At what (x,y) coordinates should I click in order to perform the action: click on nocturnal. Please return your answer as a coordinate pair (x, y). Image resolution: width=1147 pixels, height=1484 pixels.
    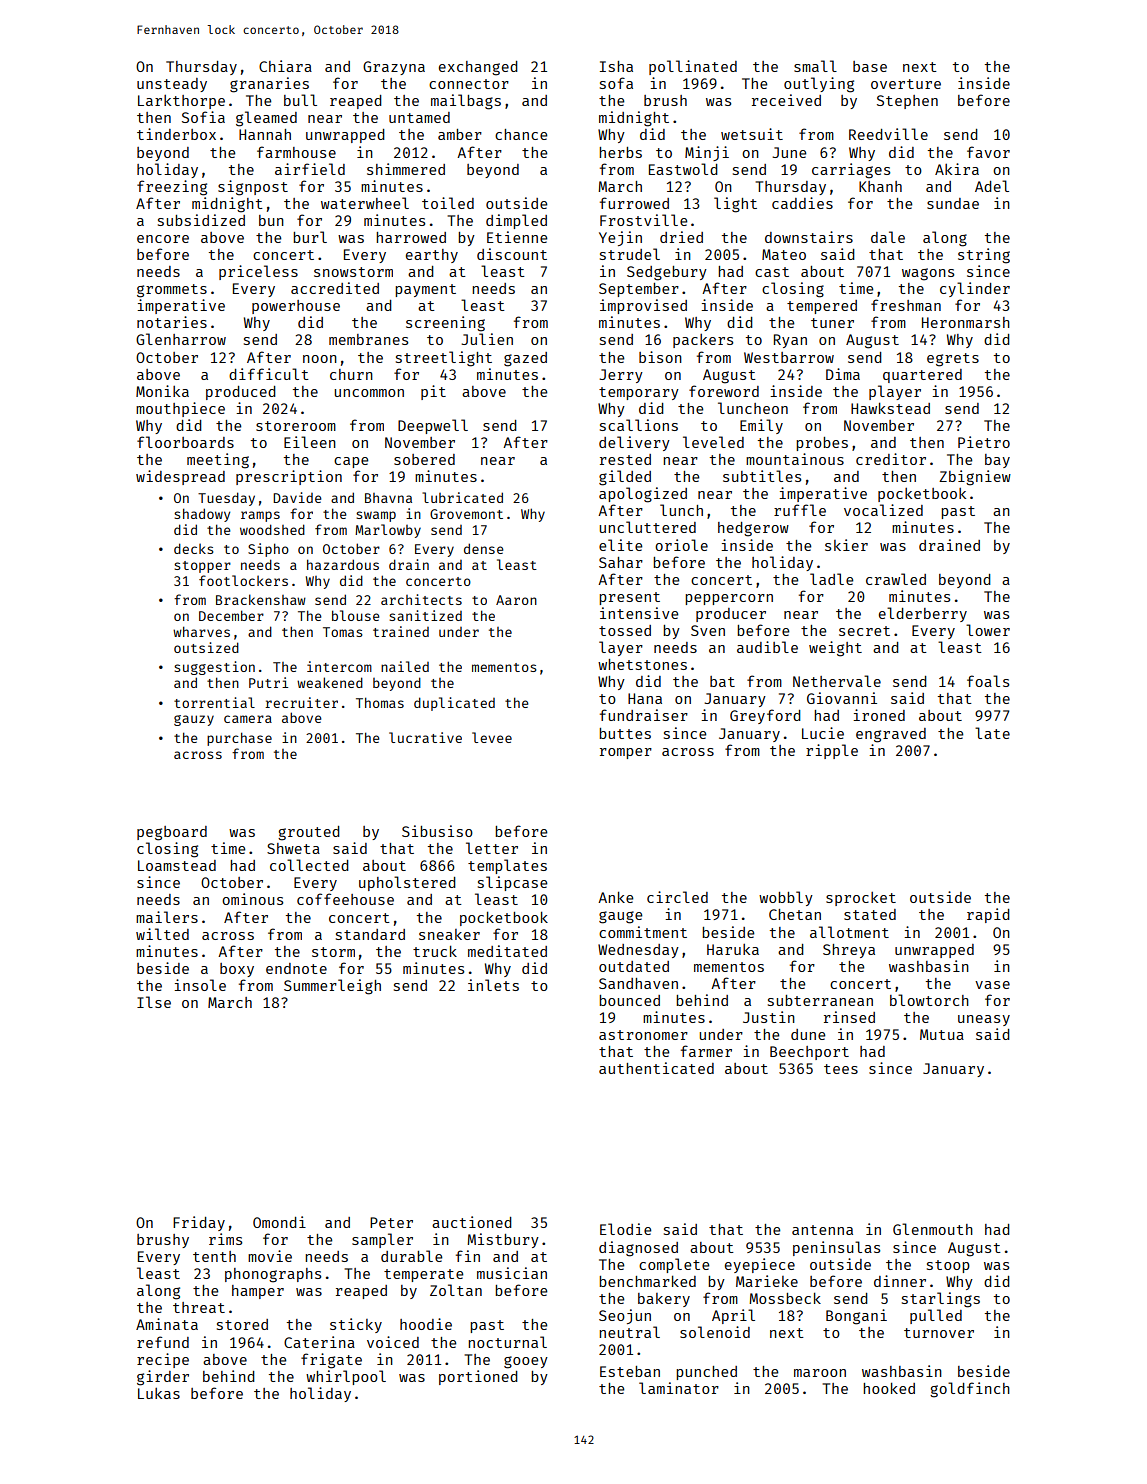
    Looking at the image, I should click on (507, 1342).
